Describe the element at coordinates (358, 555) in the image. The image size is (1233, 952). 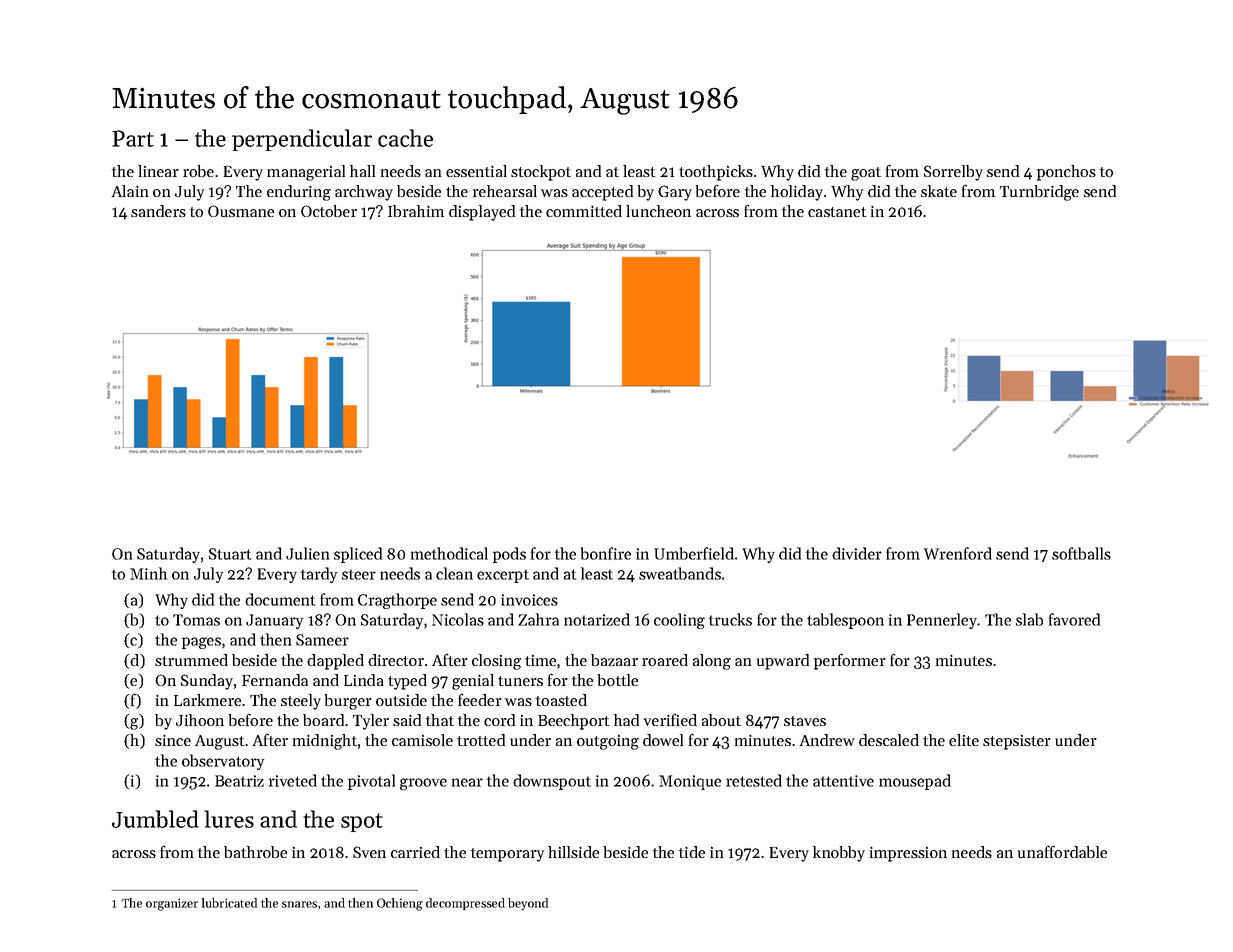
I see `spliced` at that location.
